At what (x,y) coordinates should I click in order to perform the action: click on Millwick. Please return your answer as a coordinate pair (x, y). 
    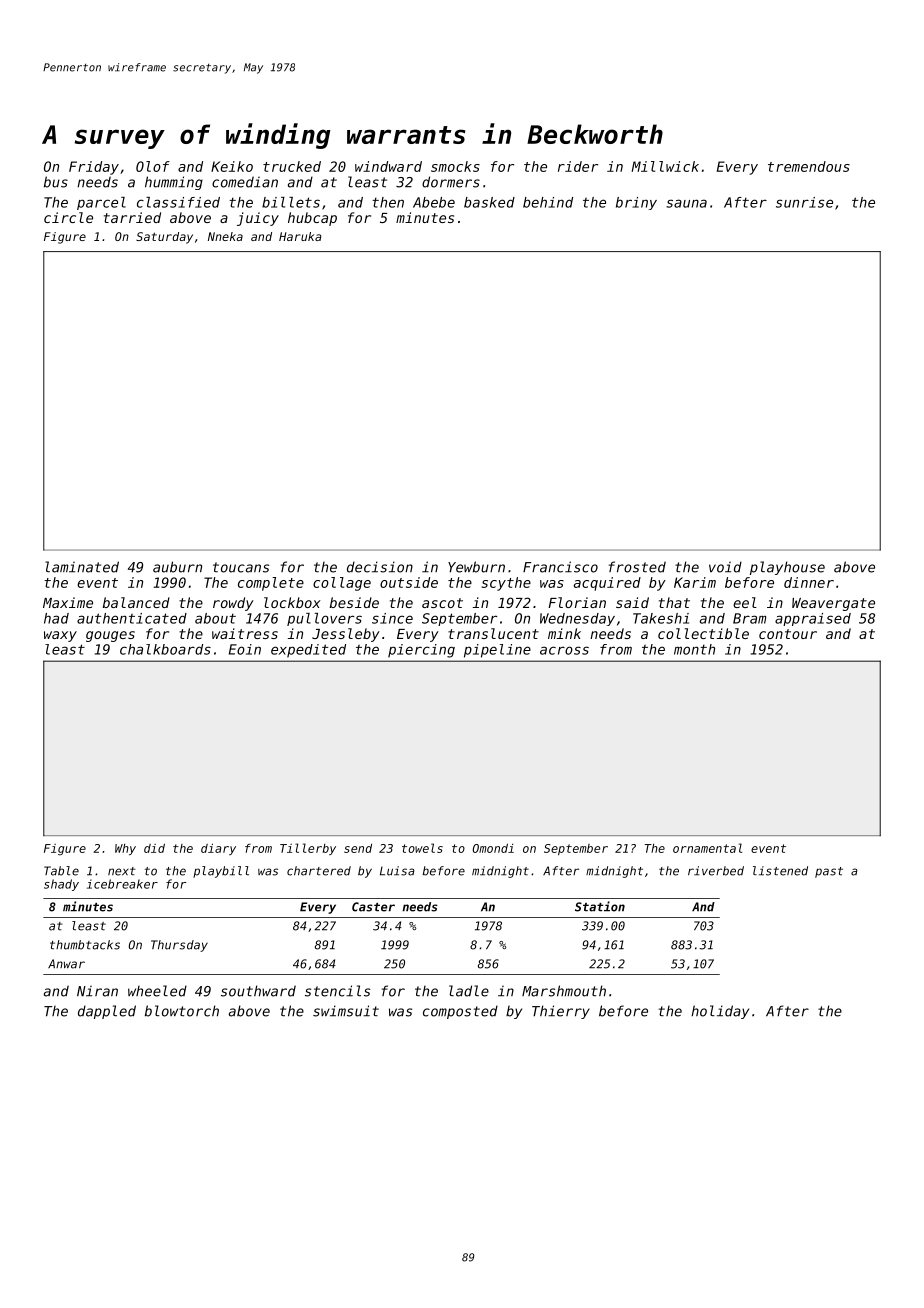
    Looking at the image, I should click on (665, 166).
